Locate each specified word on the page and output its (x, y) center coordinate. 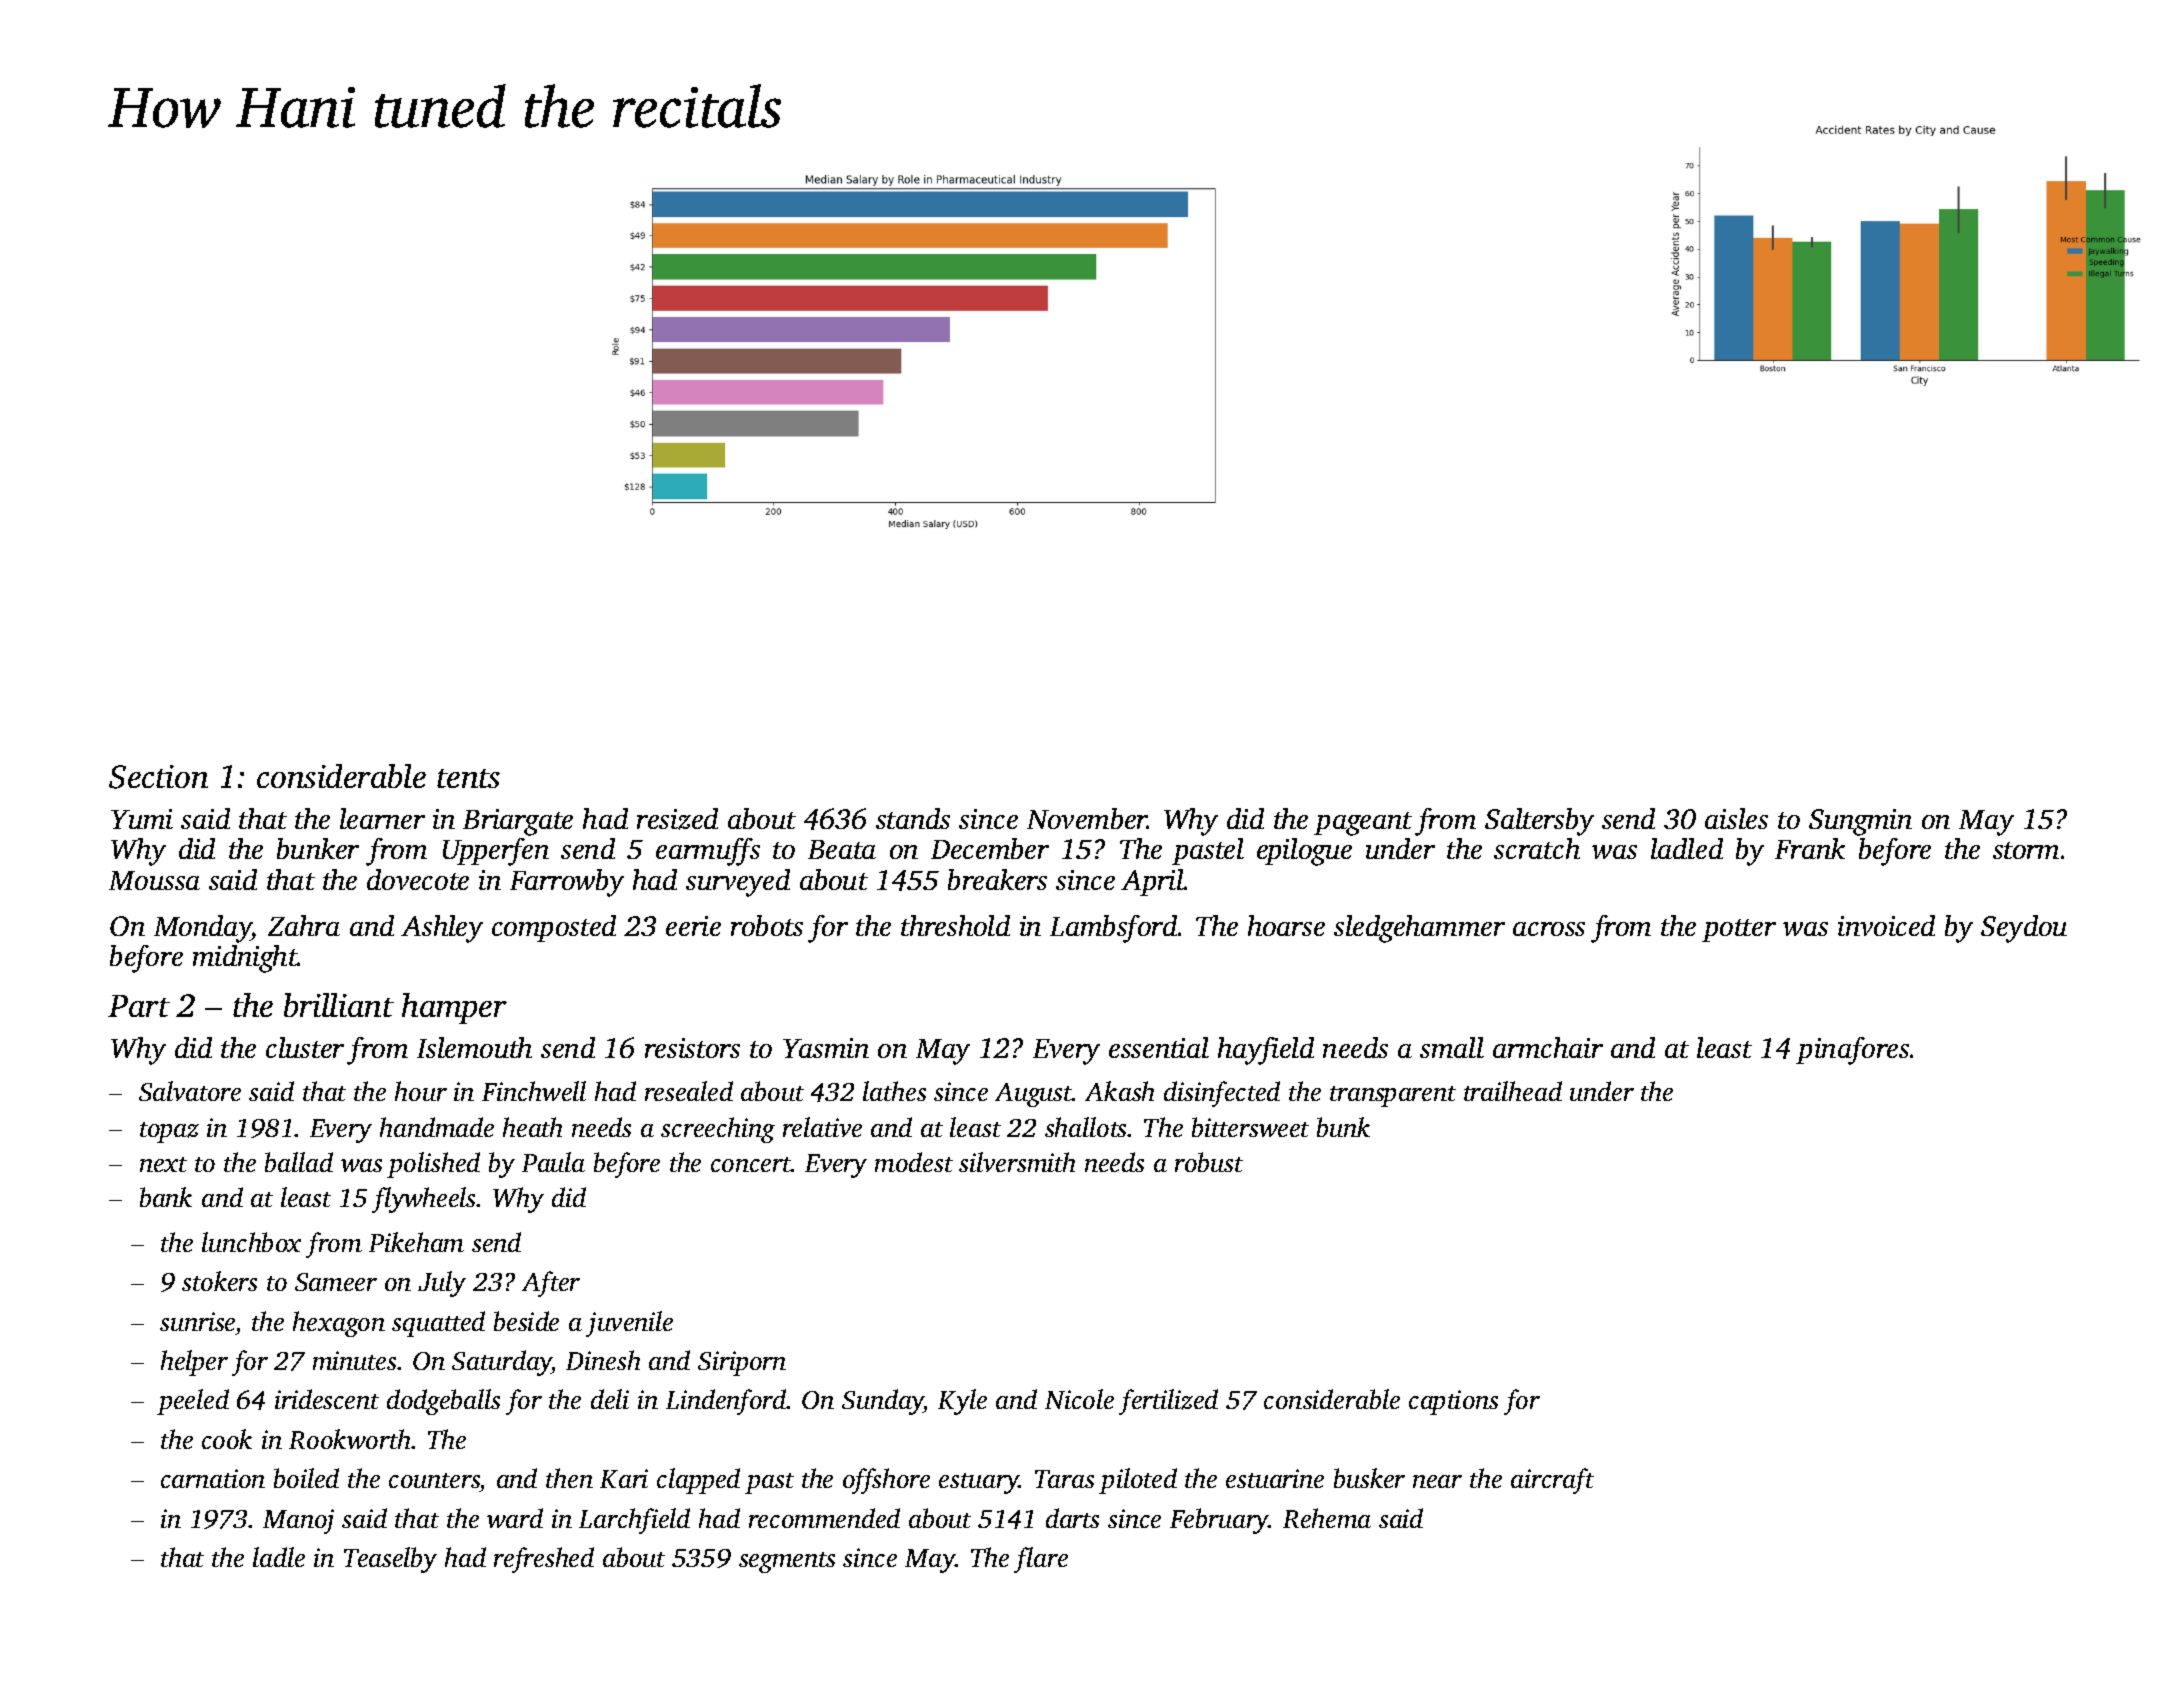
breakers (997, 879)
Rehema (1327, 1518)
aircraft (1552, 1481)
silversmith (1017, 1162)
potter (1739, 930)
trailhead (1513, 1091)
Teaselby (390, 1560)
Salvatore (190, 1091)
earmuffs (708, 852)
